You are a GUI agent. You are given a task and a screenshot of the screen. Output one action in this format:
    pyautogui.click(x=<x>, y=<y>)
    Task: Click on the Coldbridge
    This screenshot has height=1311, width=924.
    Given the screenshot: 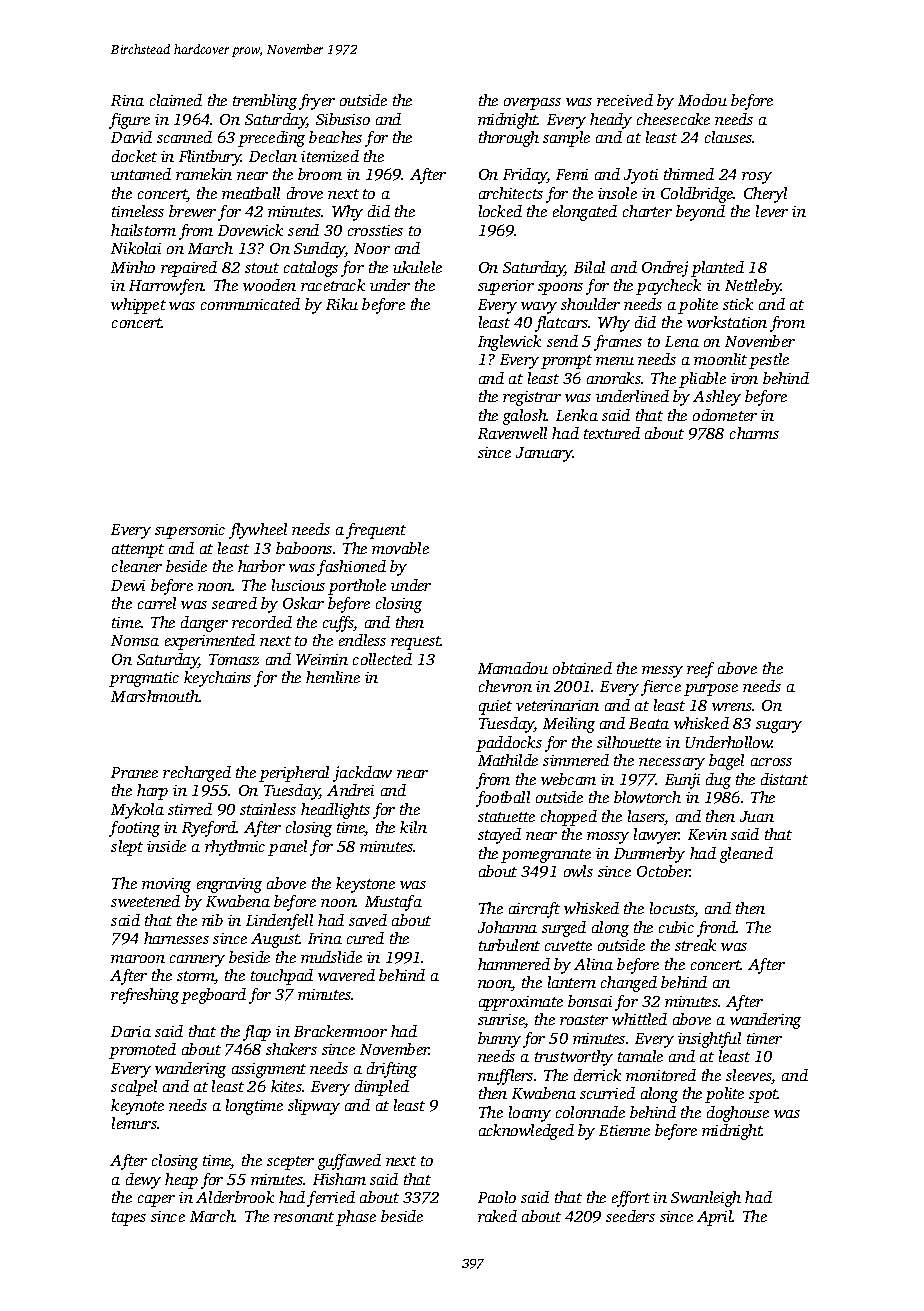 What is the action you would take?
    pyautogui.click(x=697, y=195)
